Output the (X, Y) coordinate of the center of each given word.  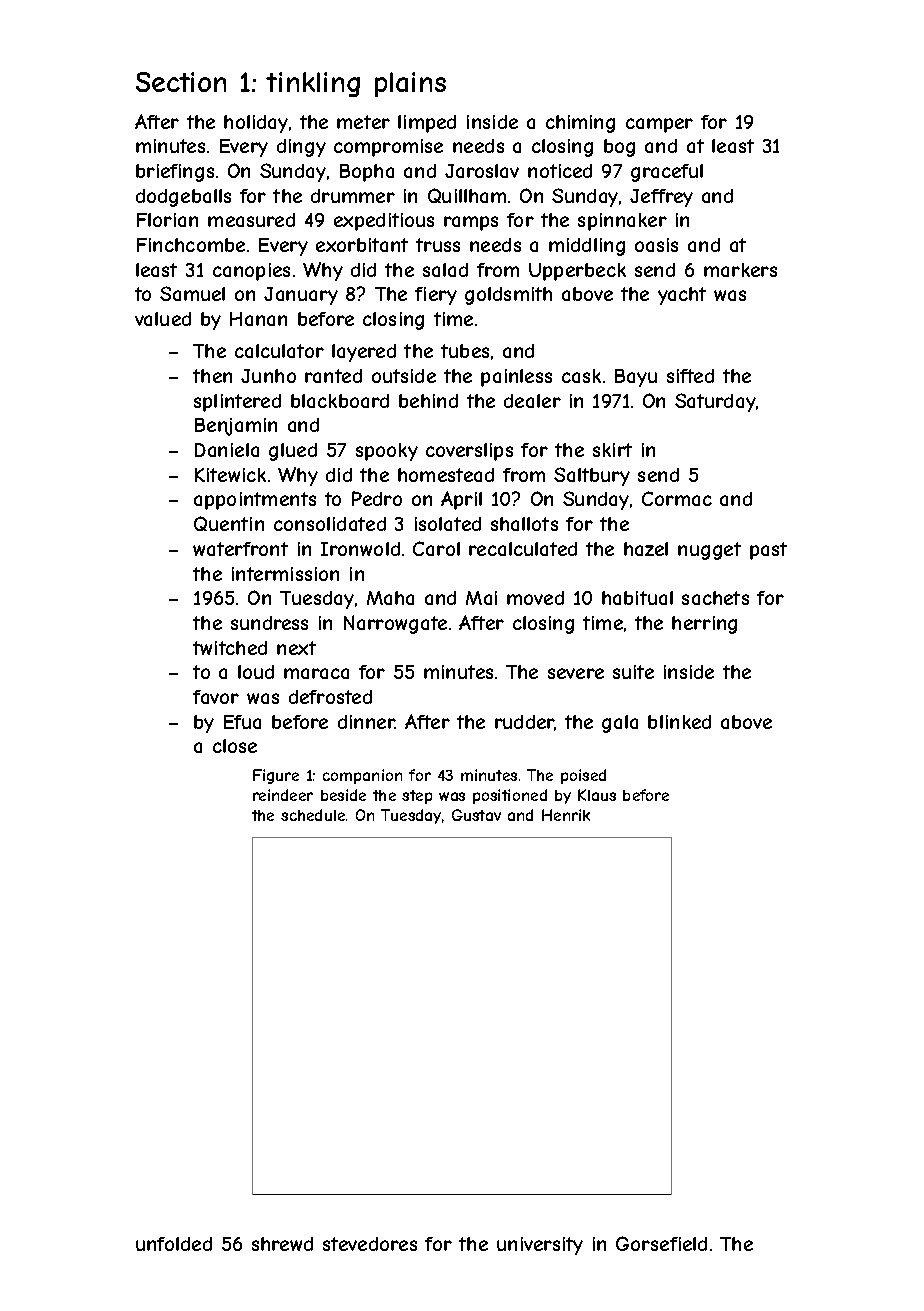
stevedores (370, 1244)
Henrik (566, 815)
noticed (560, 171)
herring (704, 625)
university (540, 1246)
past (768, 551)
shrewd (282, 1244)
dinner (366, 722)
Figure (276, 776)
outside (404, 376)
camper (659, 125)
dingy (301, 148)
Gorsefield (661, 1243)
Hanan (258, 319)
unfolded (174, 1244)
